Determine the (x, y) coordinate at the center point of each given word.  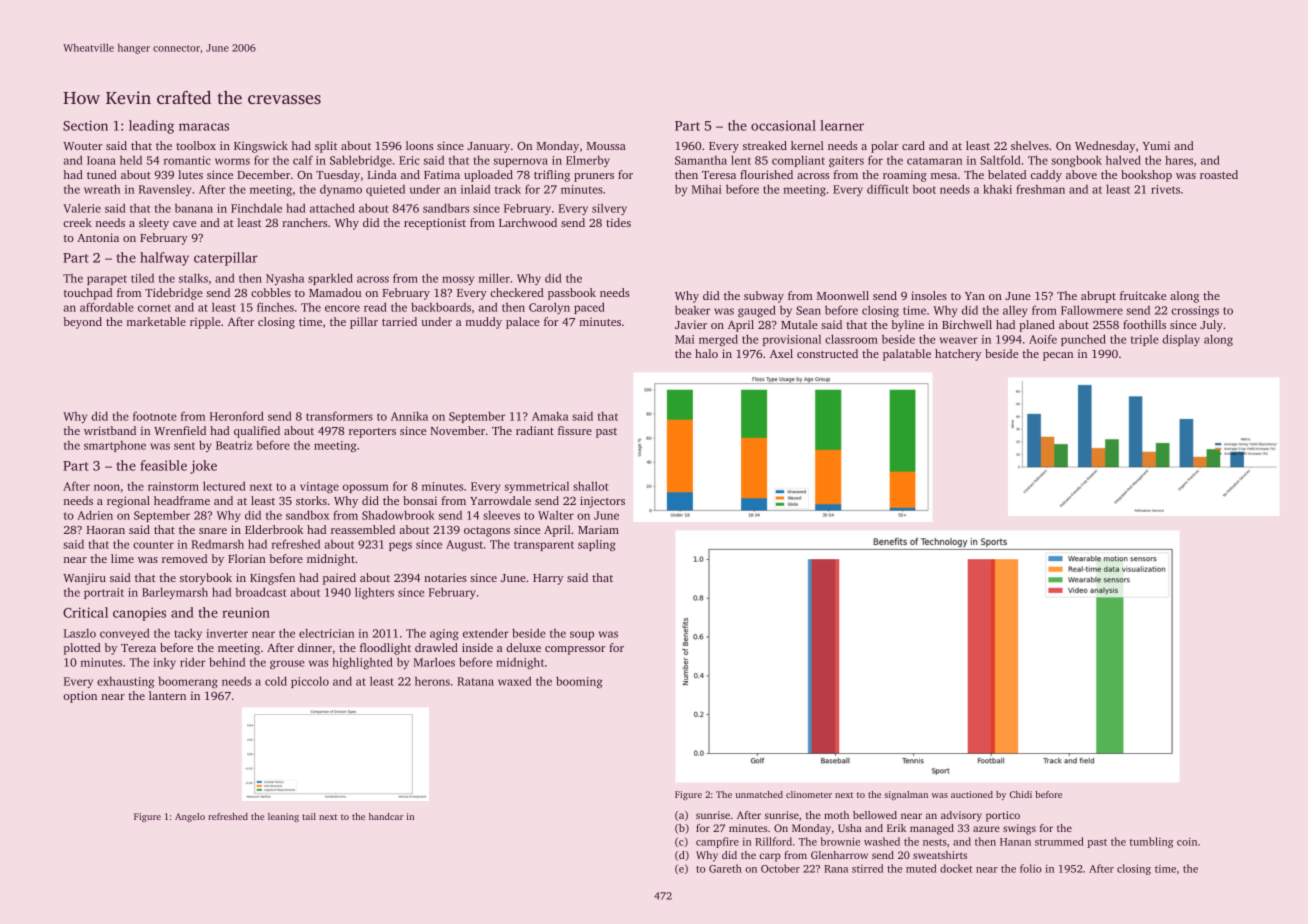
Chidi (1021, 794)
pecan (1058, 356)
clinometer (809, 794)
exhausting (125, 682)
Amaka (550, 416)
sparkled (330, 279)
